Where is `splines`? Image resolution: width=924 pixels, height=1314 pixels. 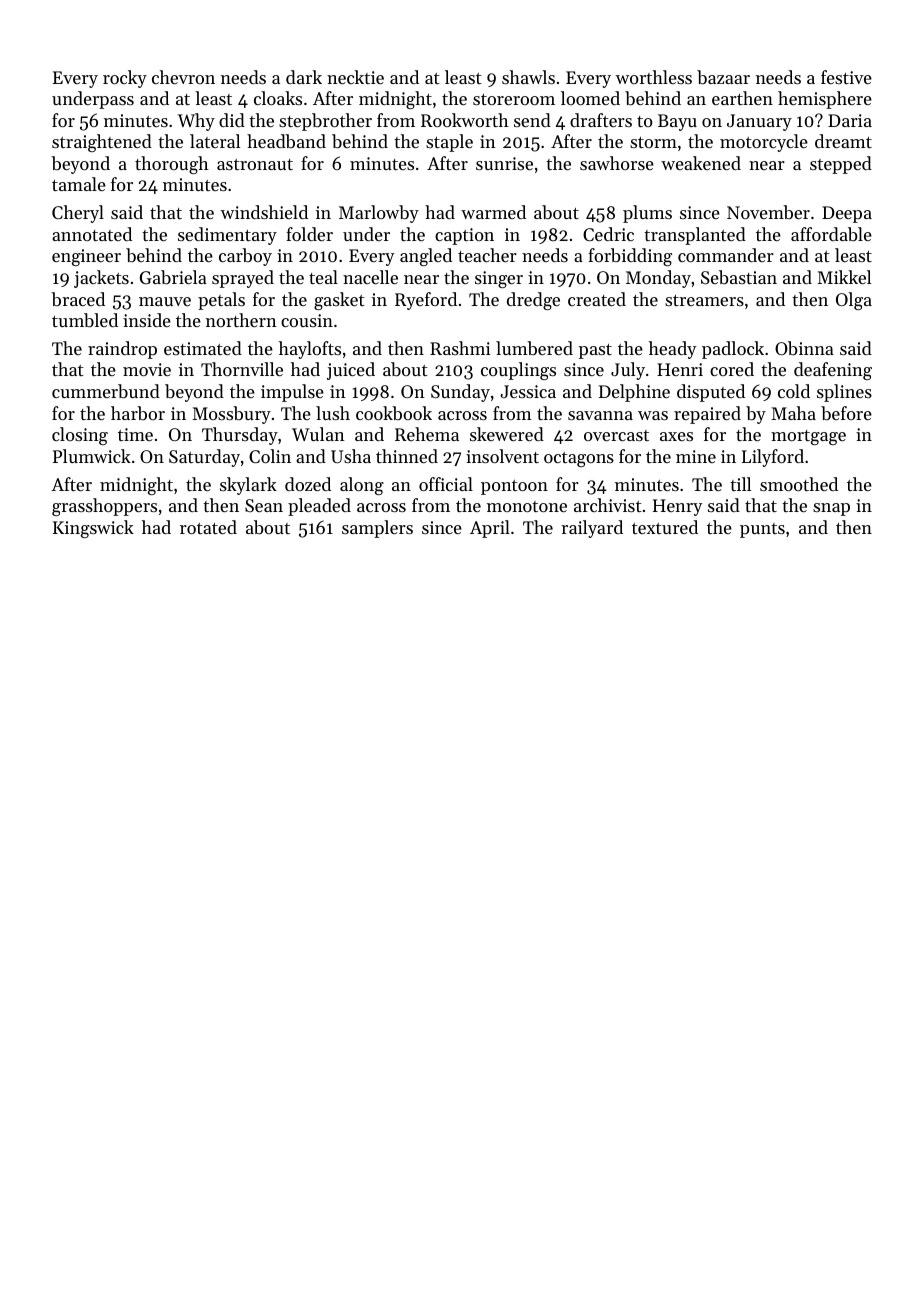
splines is located at coordinates (844, 393).
